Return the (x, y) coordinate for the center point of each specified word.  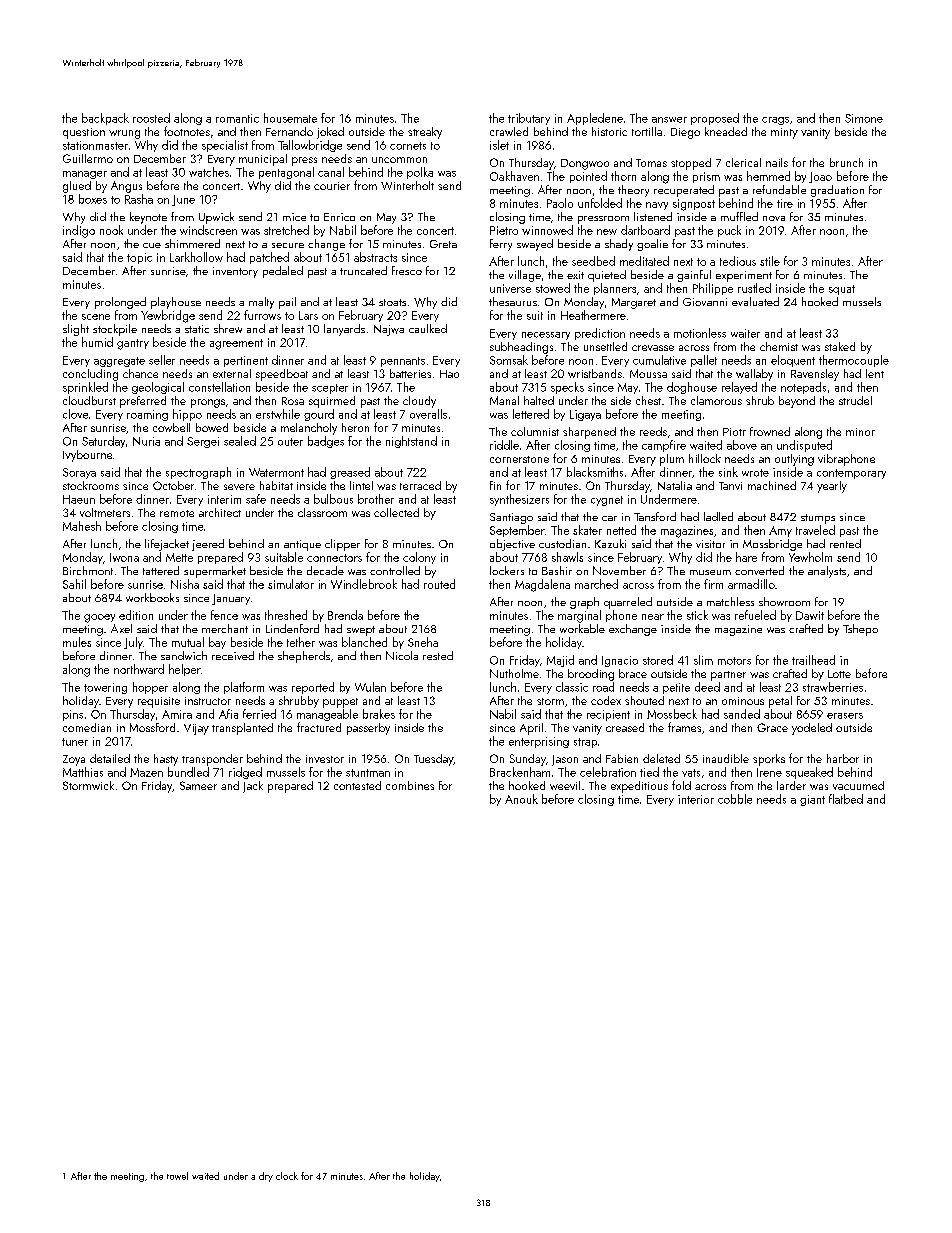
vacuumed (858, 785)
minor (860, 432)
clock (287, 1176)
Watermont (276, 472)
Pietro (504, 230)
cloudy (419, 402)
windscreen (208, 230)
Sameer (198, 785)
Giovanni (705, 302)
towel (177, 1176)
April (531, 729)
